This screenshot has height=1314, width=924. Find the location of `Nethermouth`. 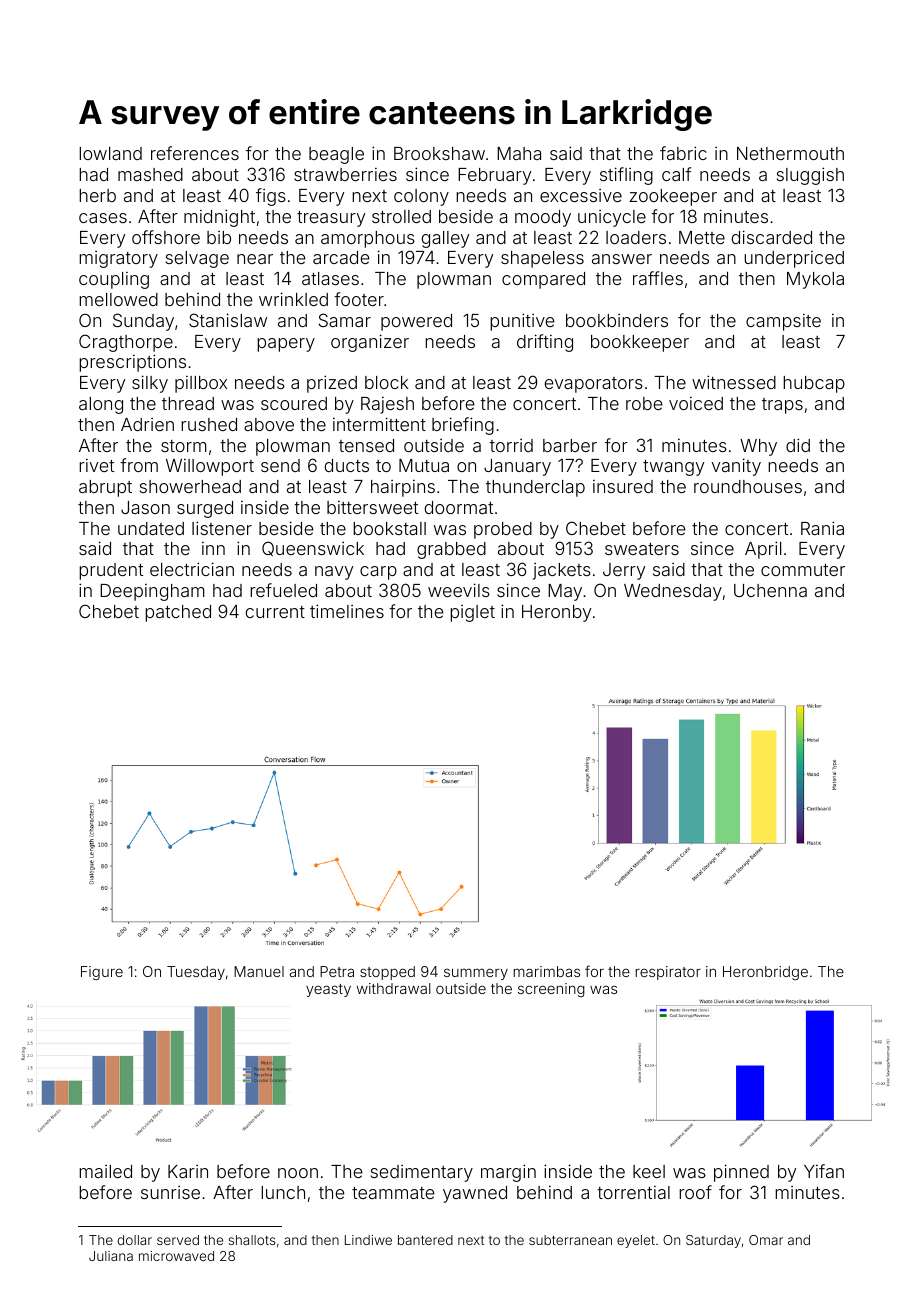

Nethermouth is located at coordinates (790, 153).
